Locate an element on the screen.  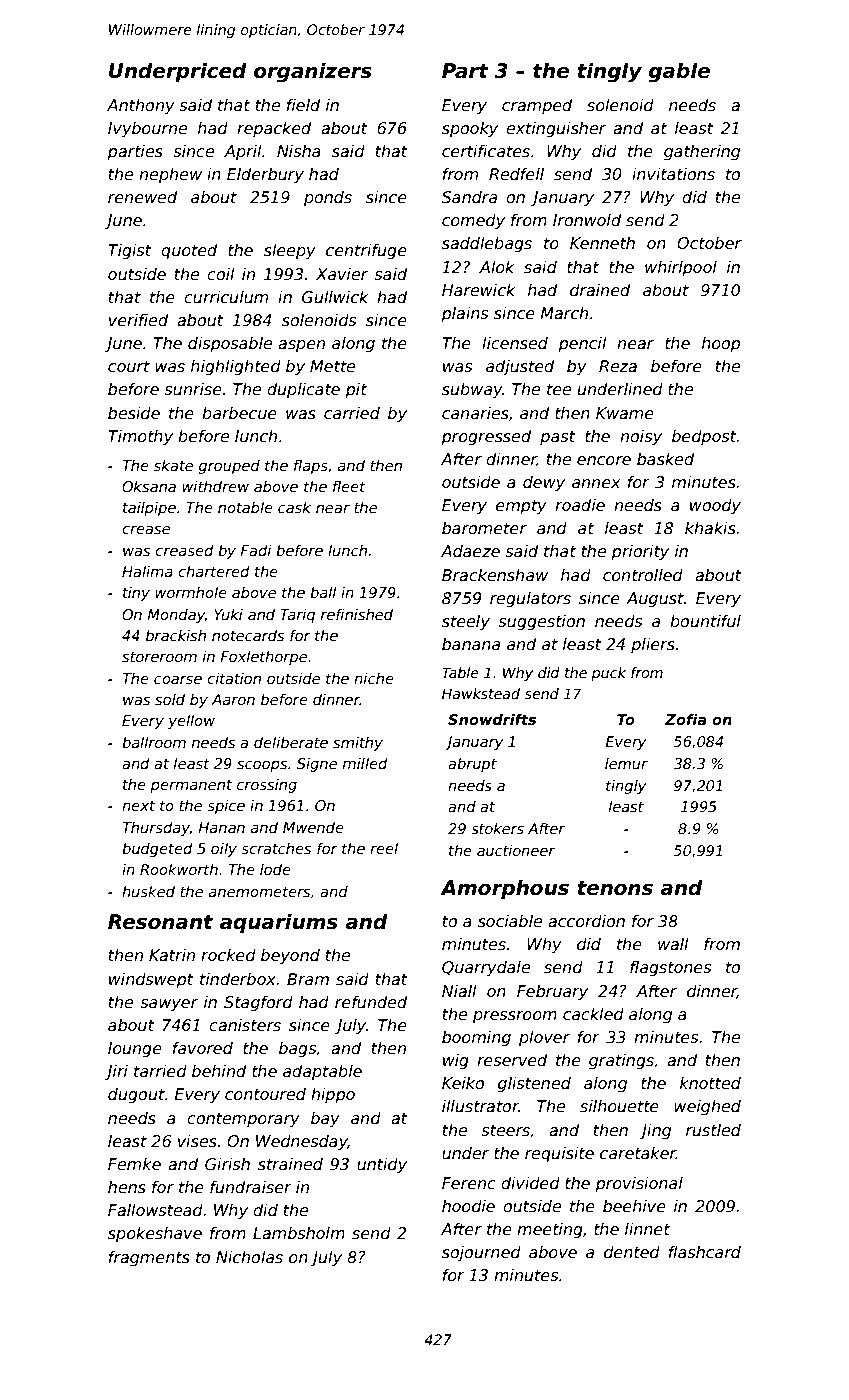
subway is located at coordinates (472, 391).
